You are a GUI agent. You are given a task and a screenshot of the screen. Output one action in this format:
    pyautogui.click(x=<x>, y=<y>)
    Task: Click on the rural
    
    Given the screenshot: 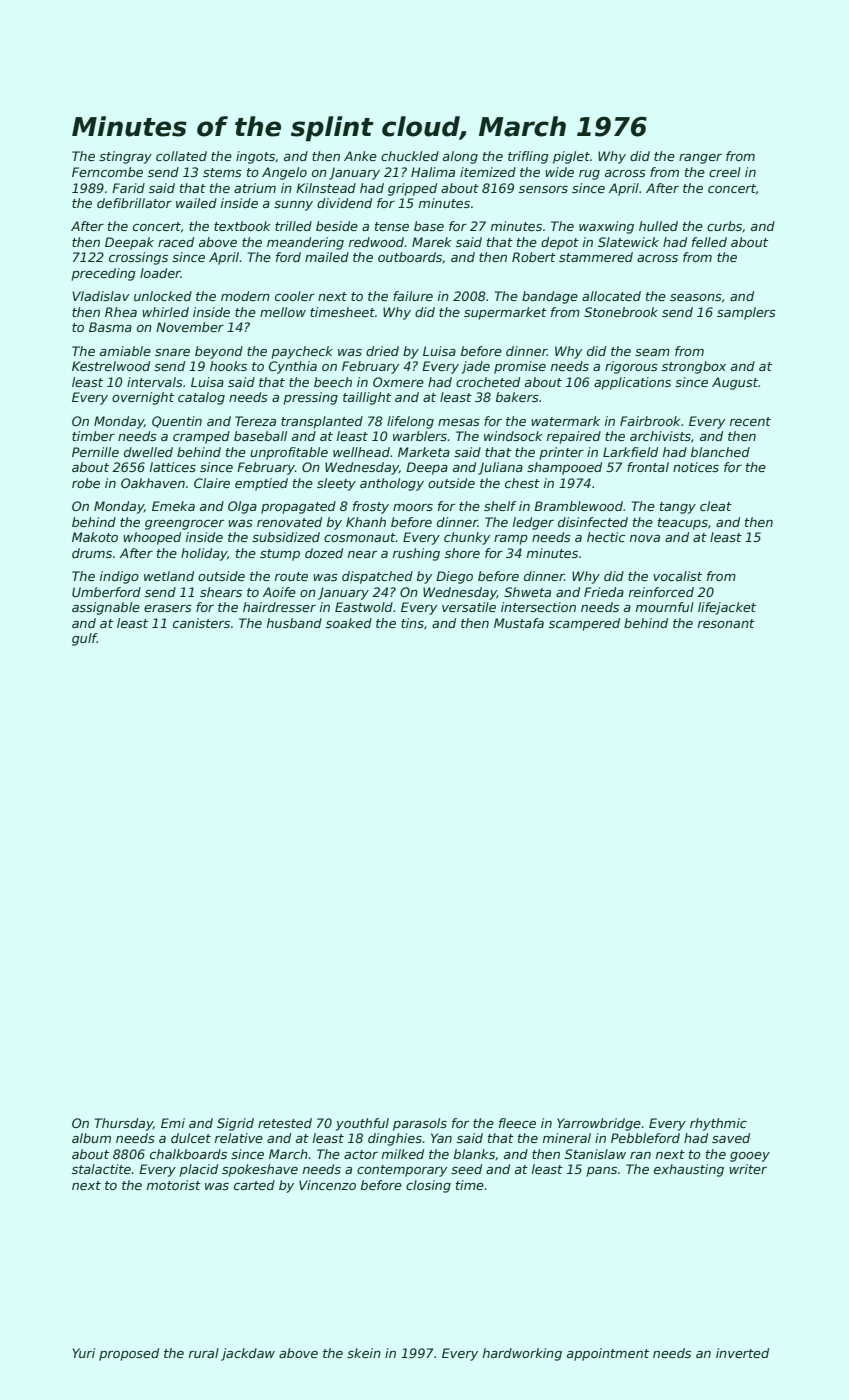 What is the action you would take?
    pyautogui.click(x=204, y=1353)
